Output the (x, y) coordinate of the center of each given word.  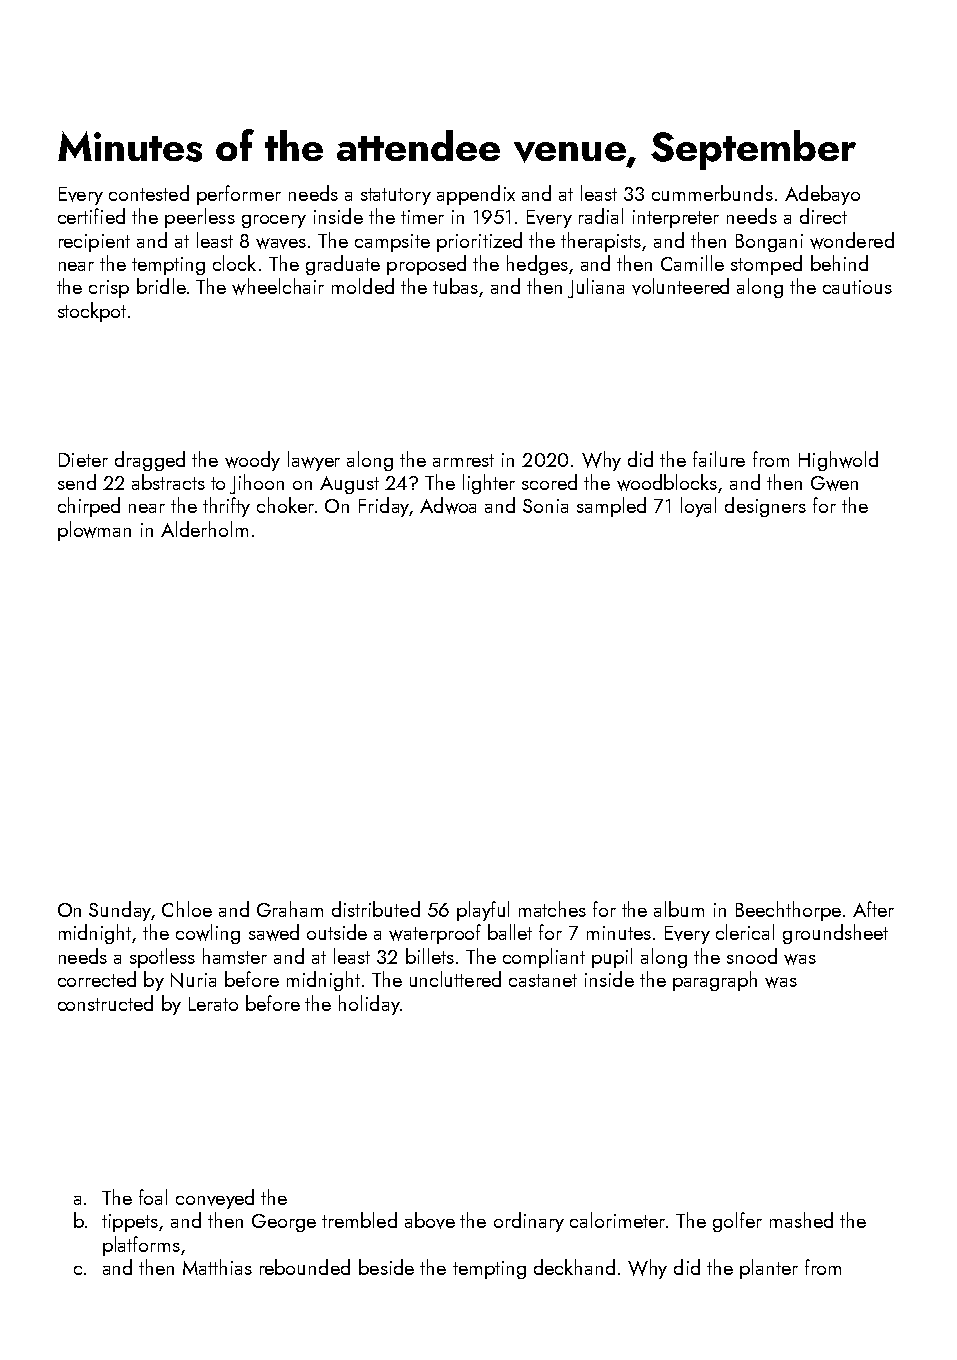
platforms (141, 1246)
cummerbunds (712, 193)
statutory (396, 196)
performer (239, 195)
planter (769, 1269)
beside (386, 1267)
